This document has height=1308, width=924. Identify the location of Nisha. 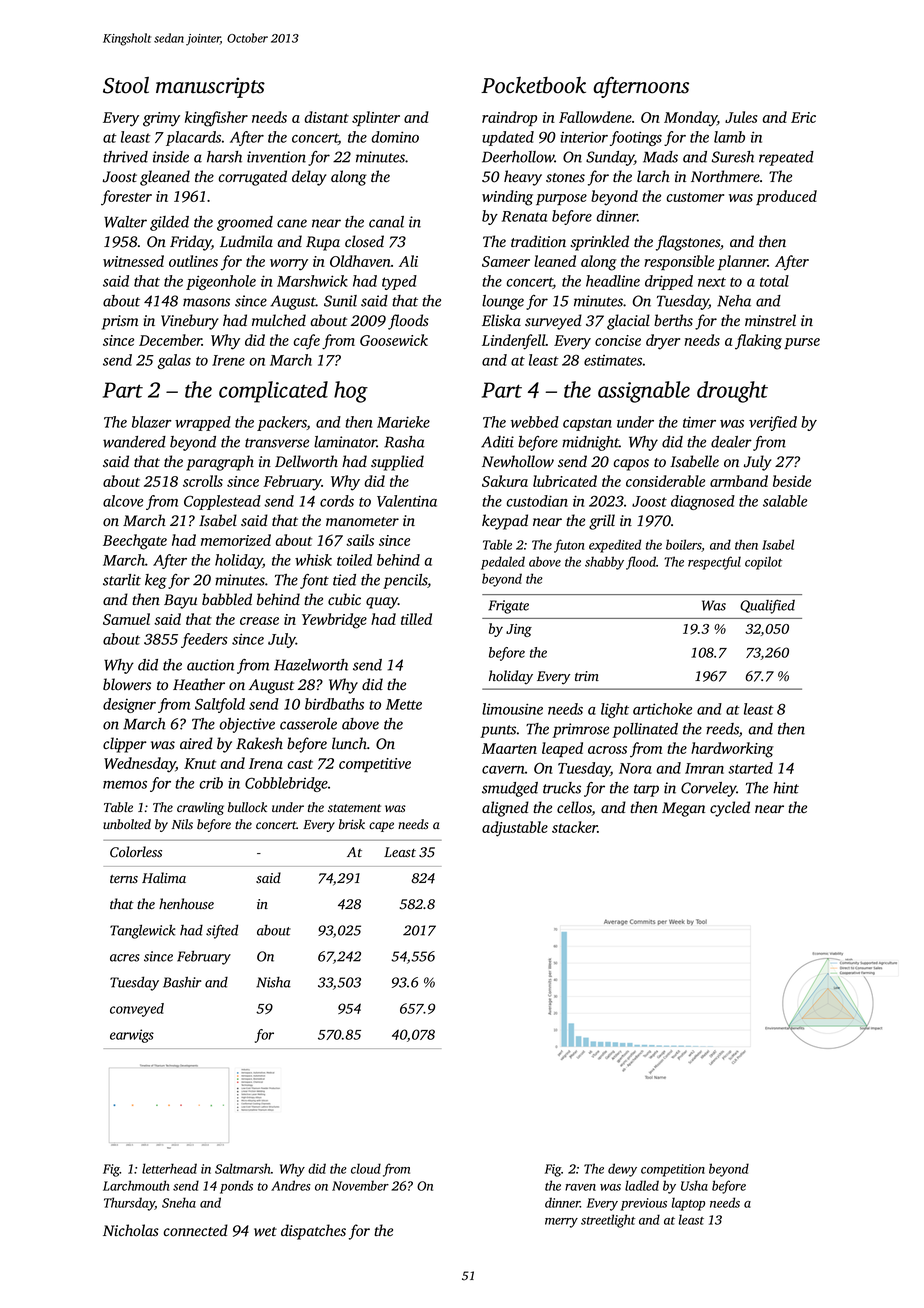
(273, 982).
